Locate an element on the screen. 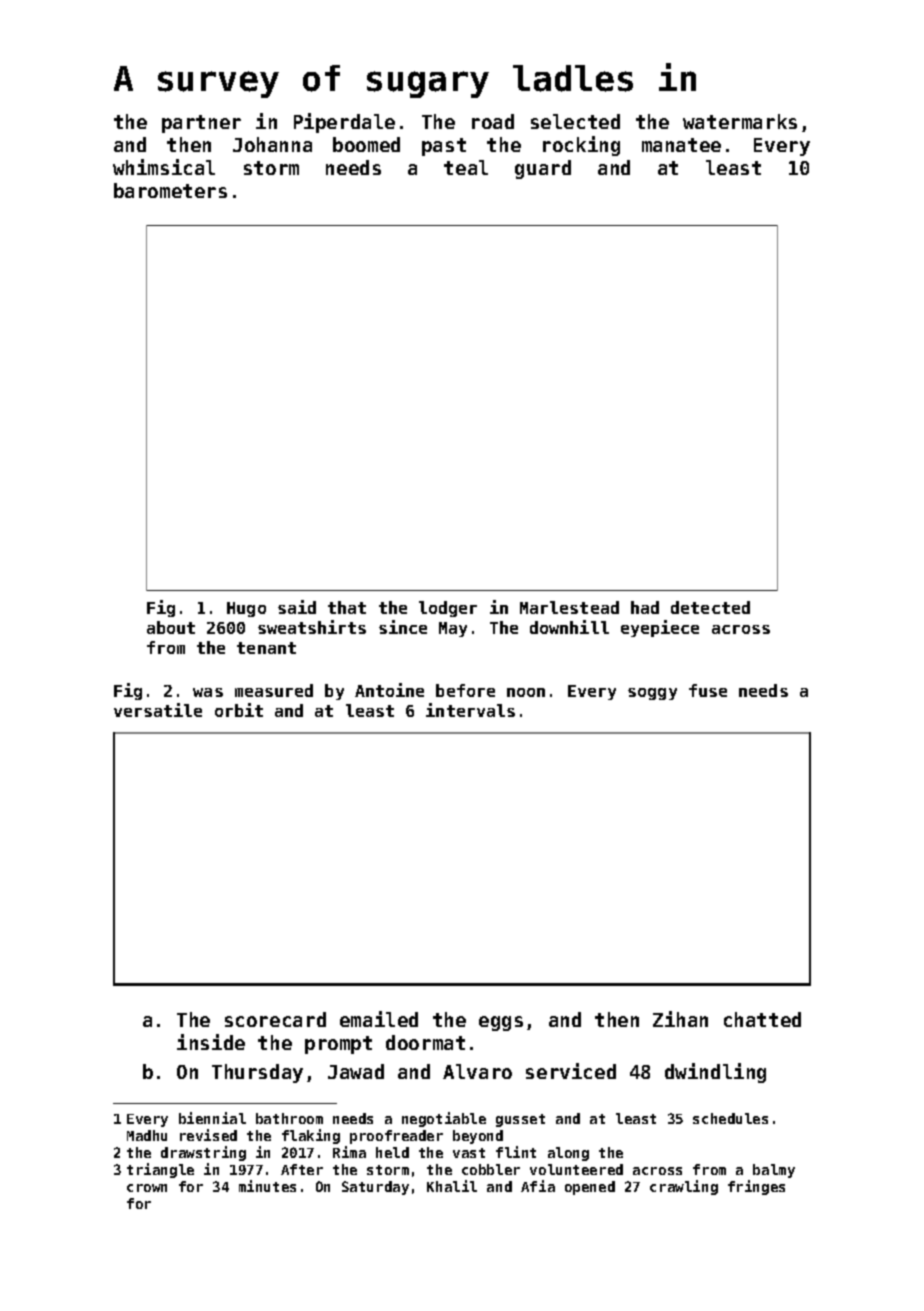 Image resolution: width=924 pixels, height=1311 pixels. partner is located at coordinates (201, 124).
